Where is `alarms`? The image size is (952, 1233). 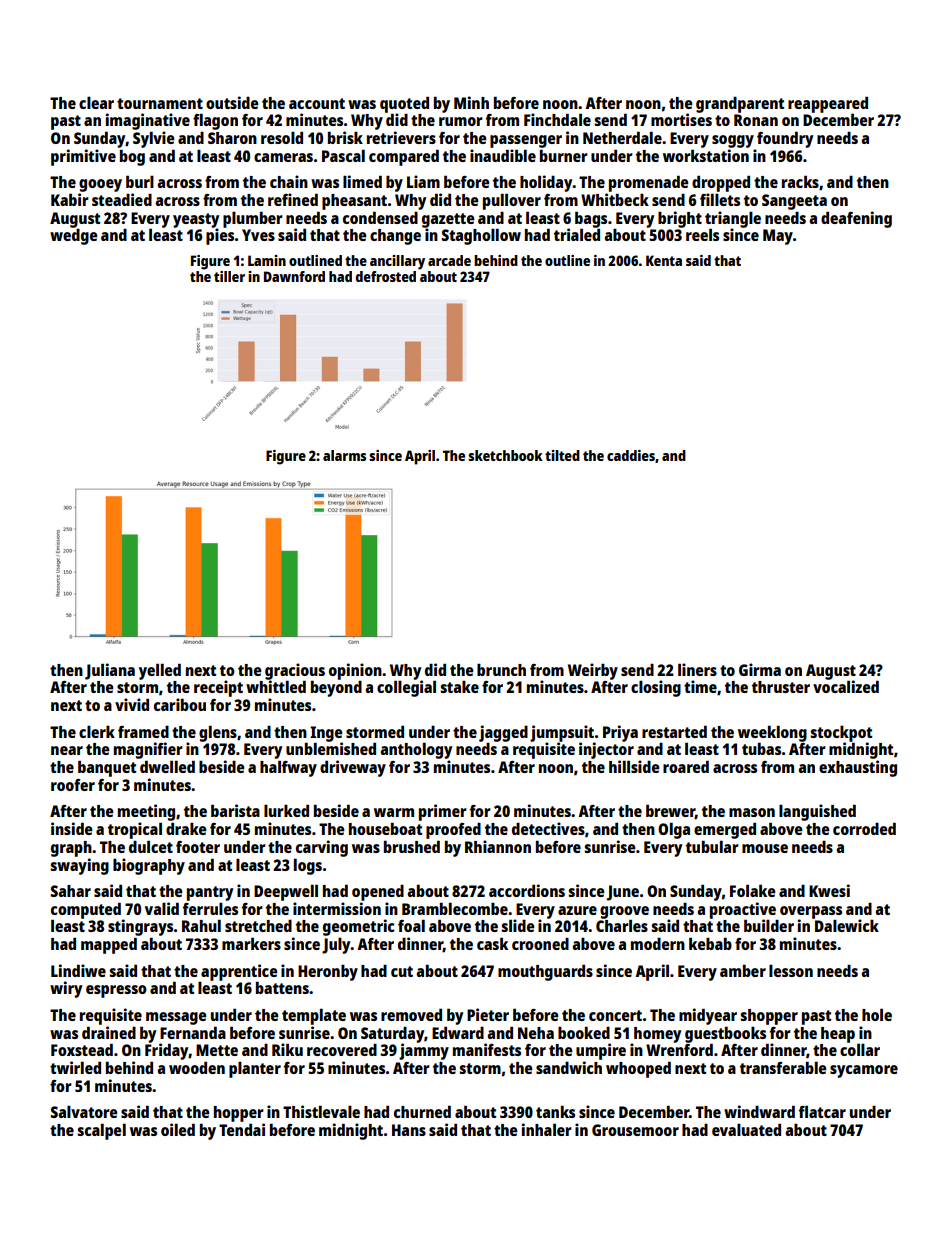 alarms is located at coordinates (344, 455).
